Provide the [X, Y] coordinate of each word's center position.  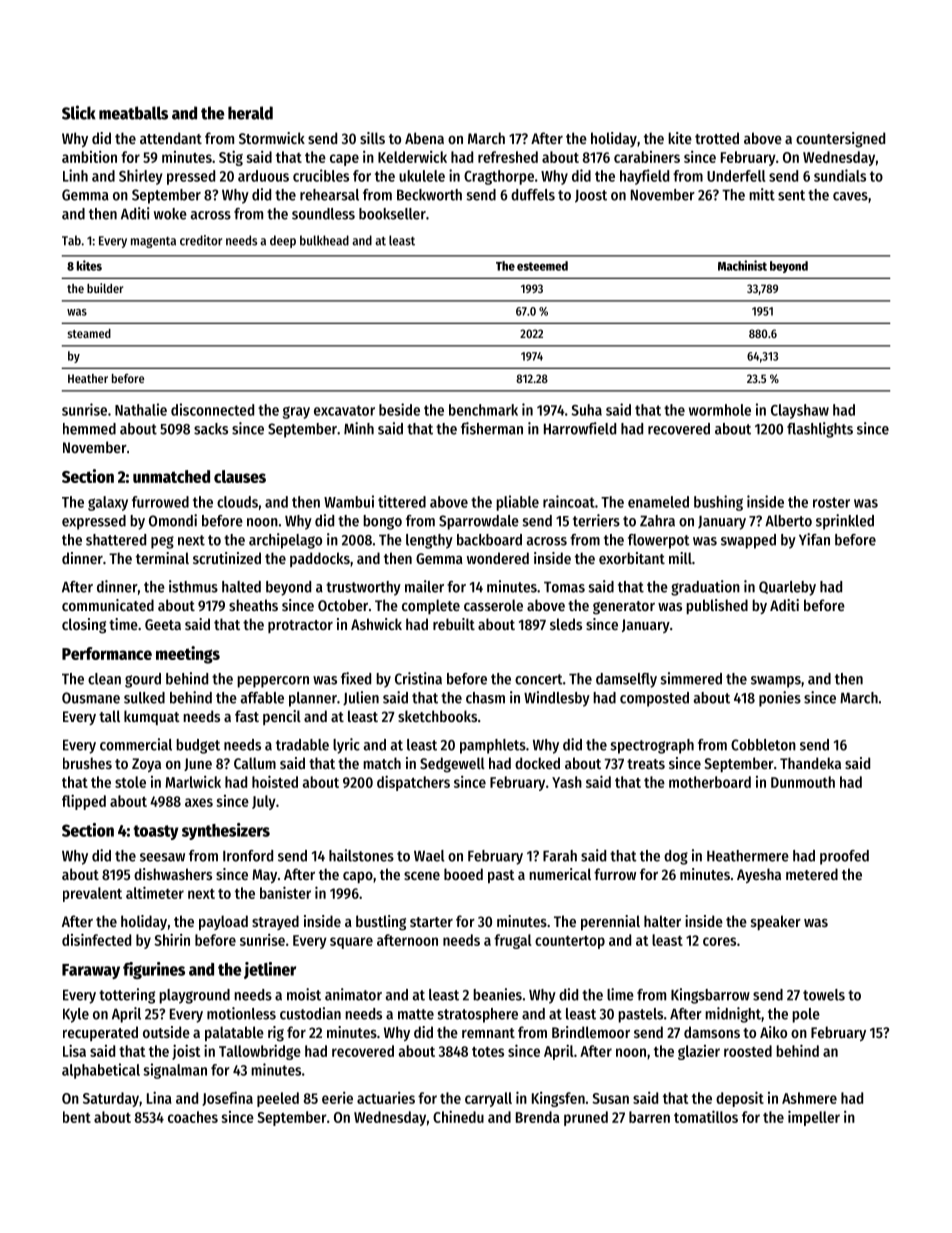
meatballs [133, 113]
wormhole [720, 410]
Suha [586, 410]
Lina [159, 1098]
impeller [814, 1118]
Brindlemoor [591, 1032]
